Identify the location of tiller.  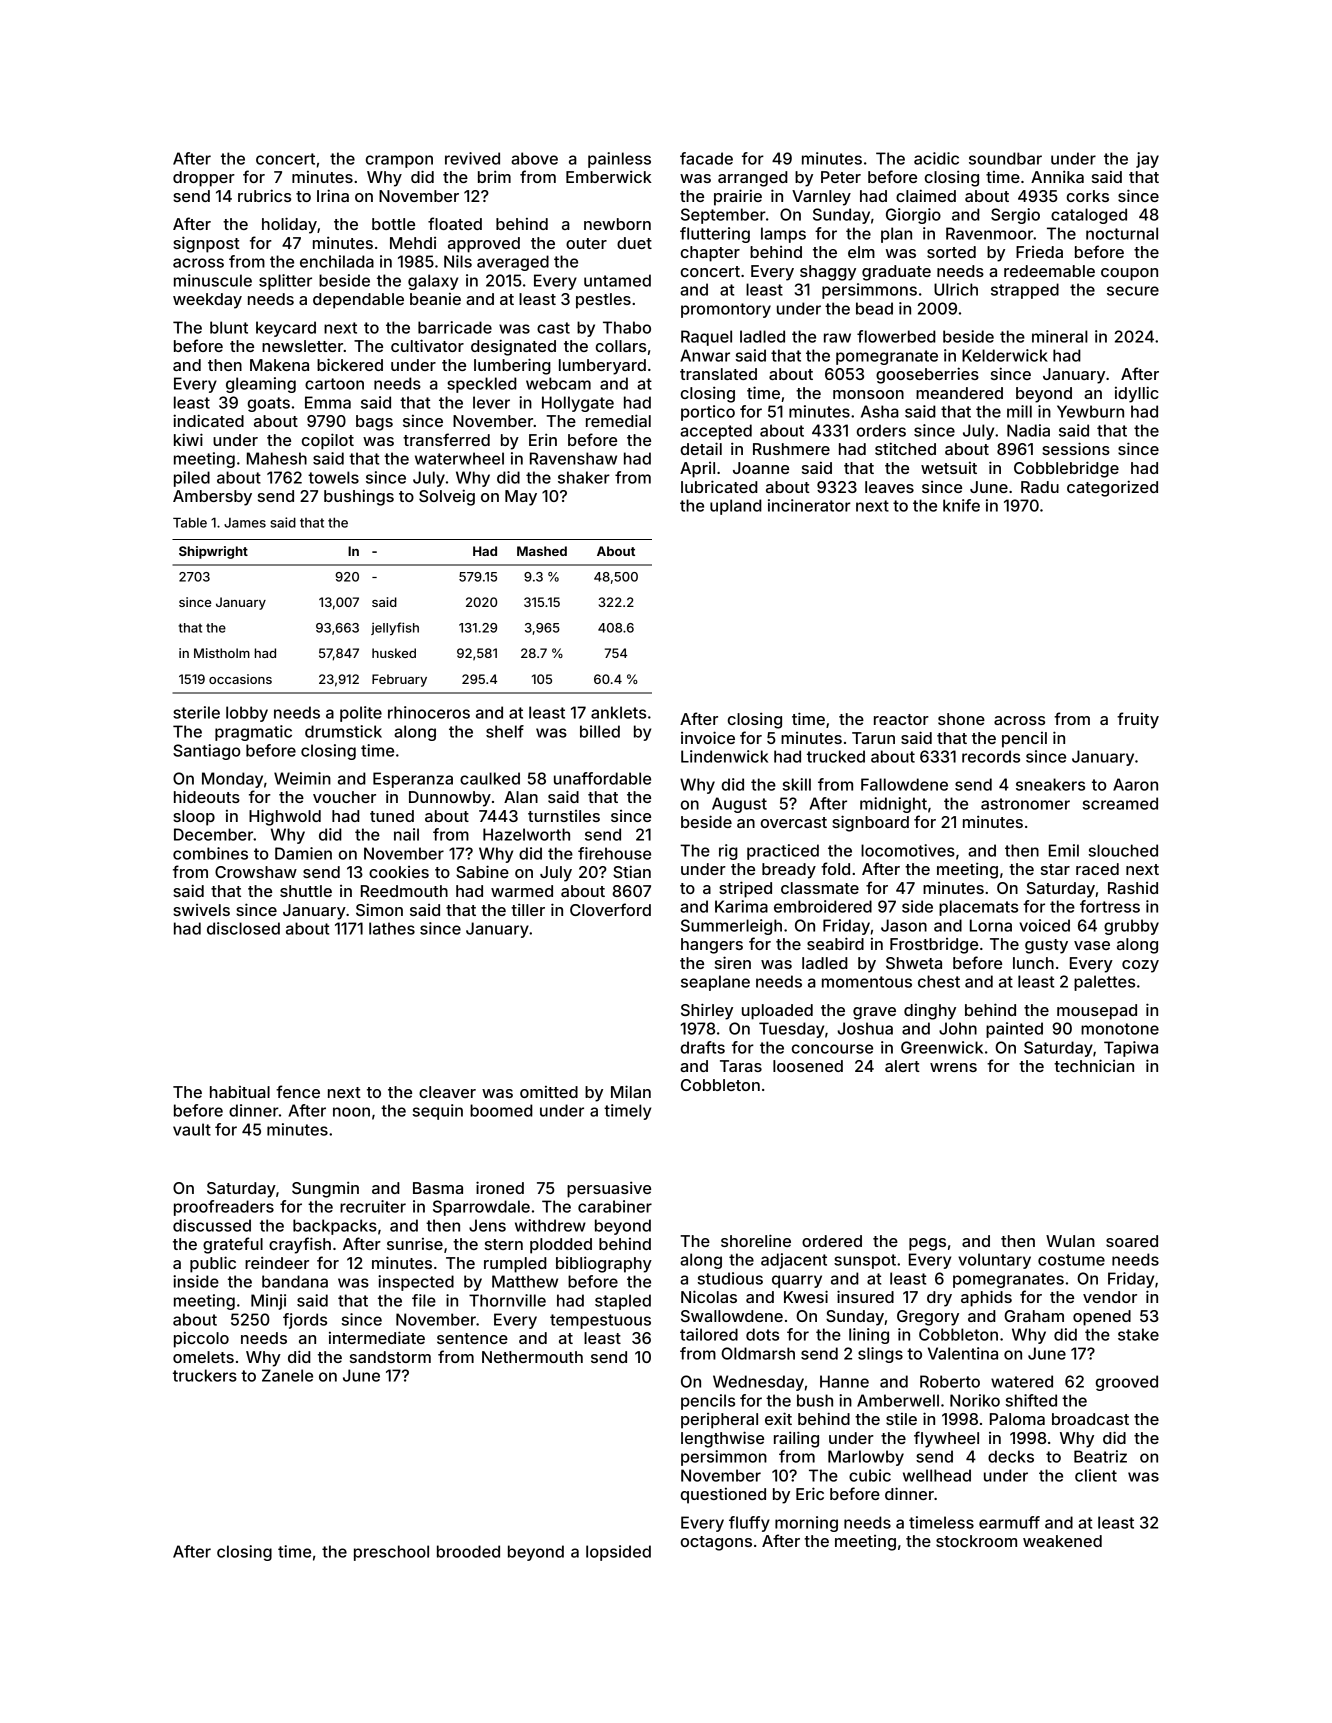
(528, 909).
